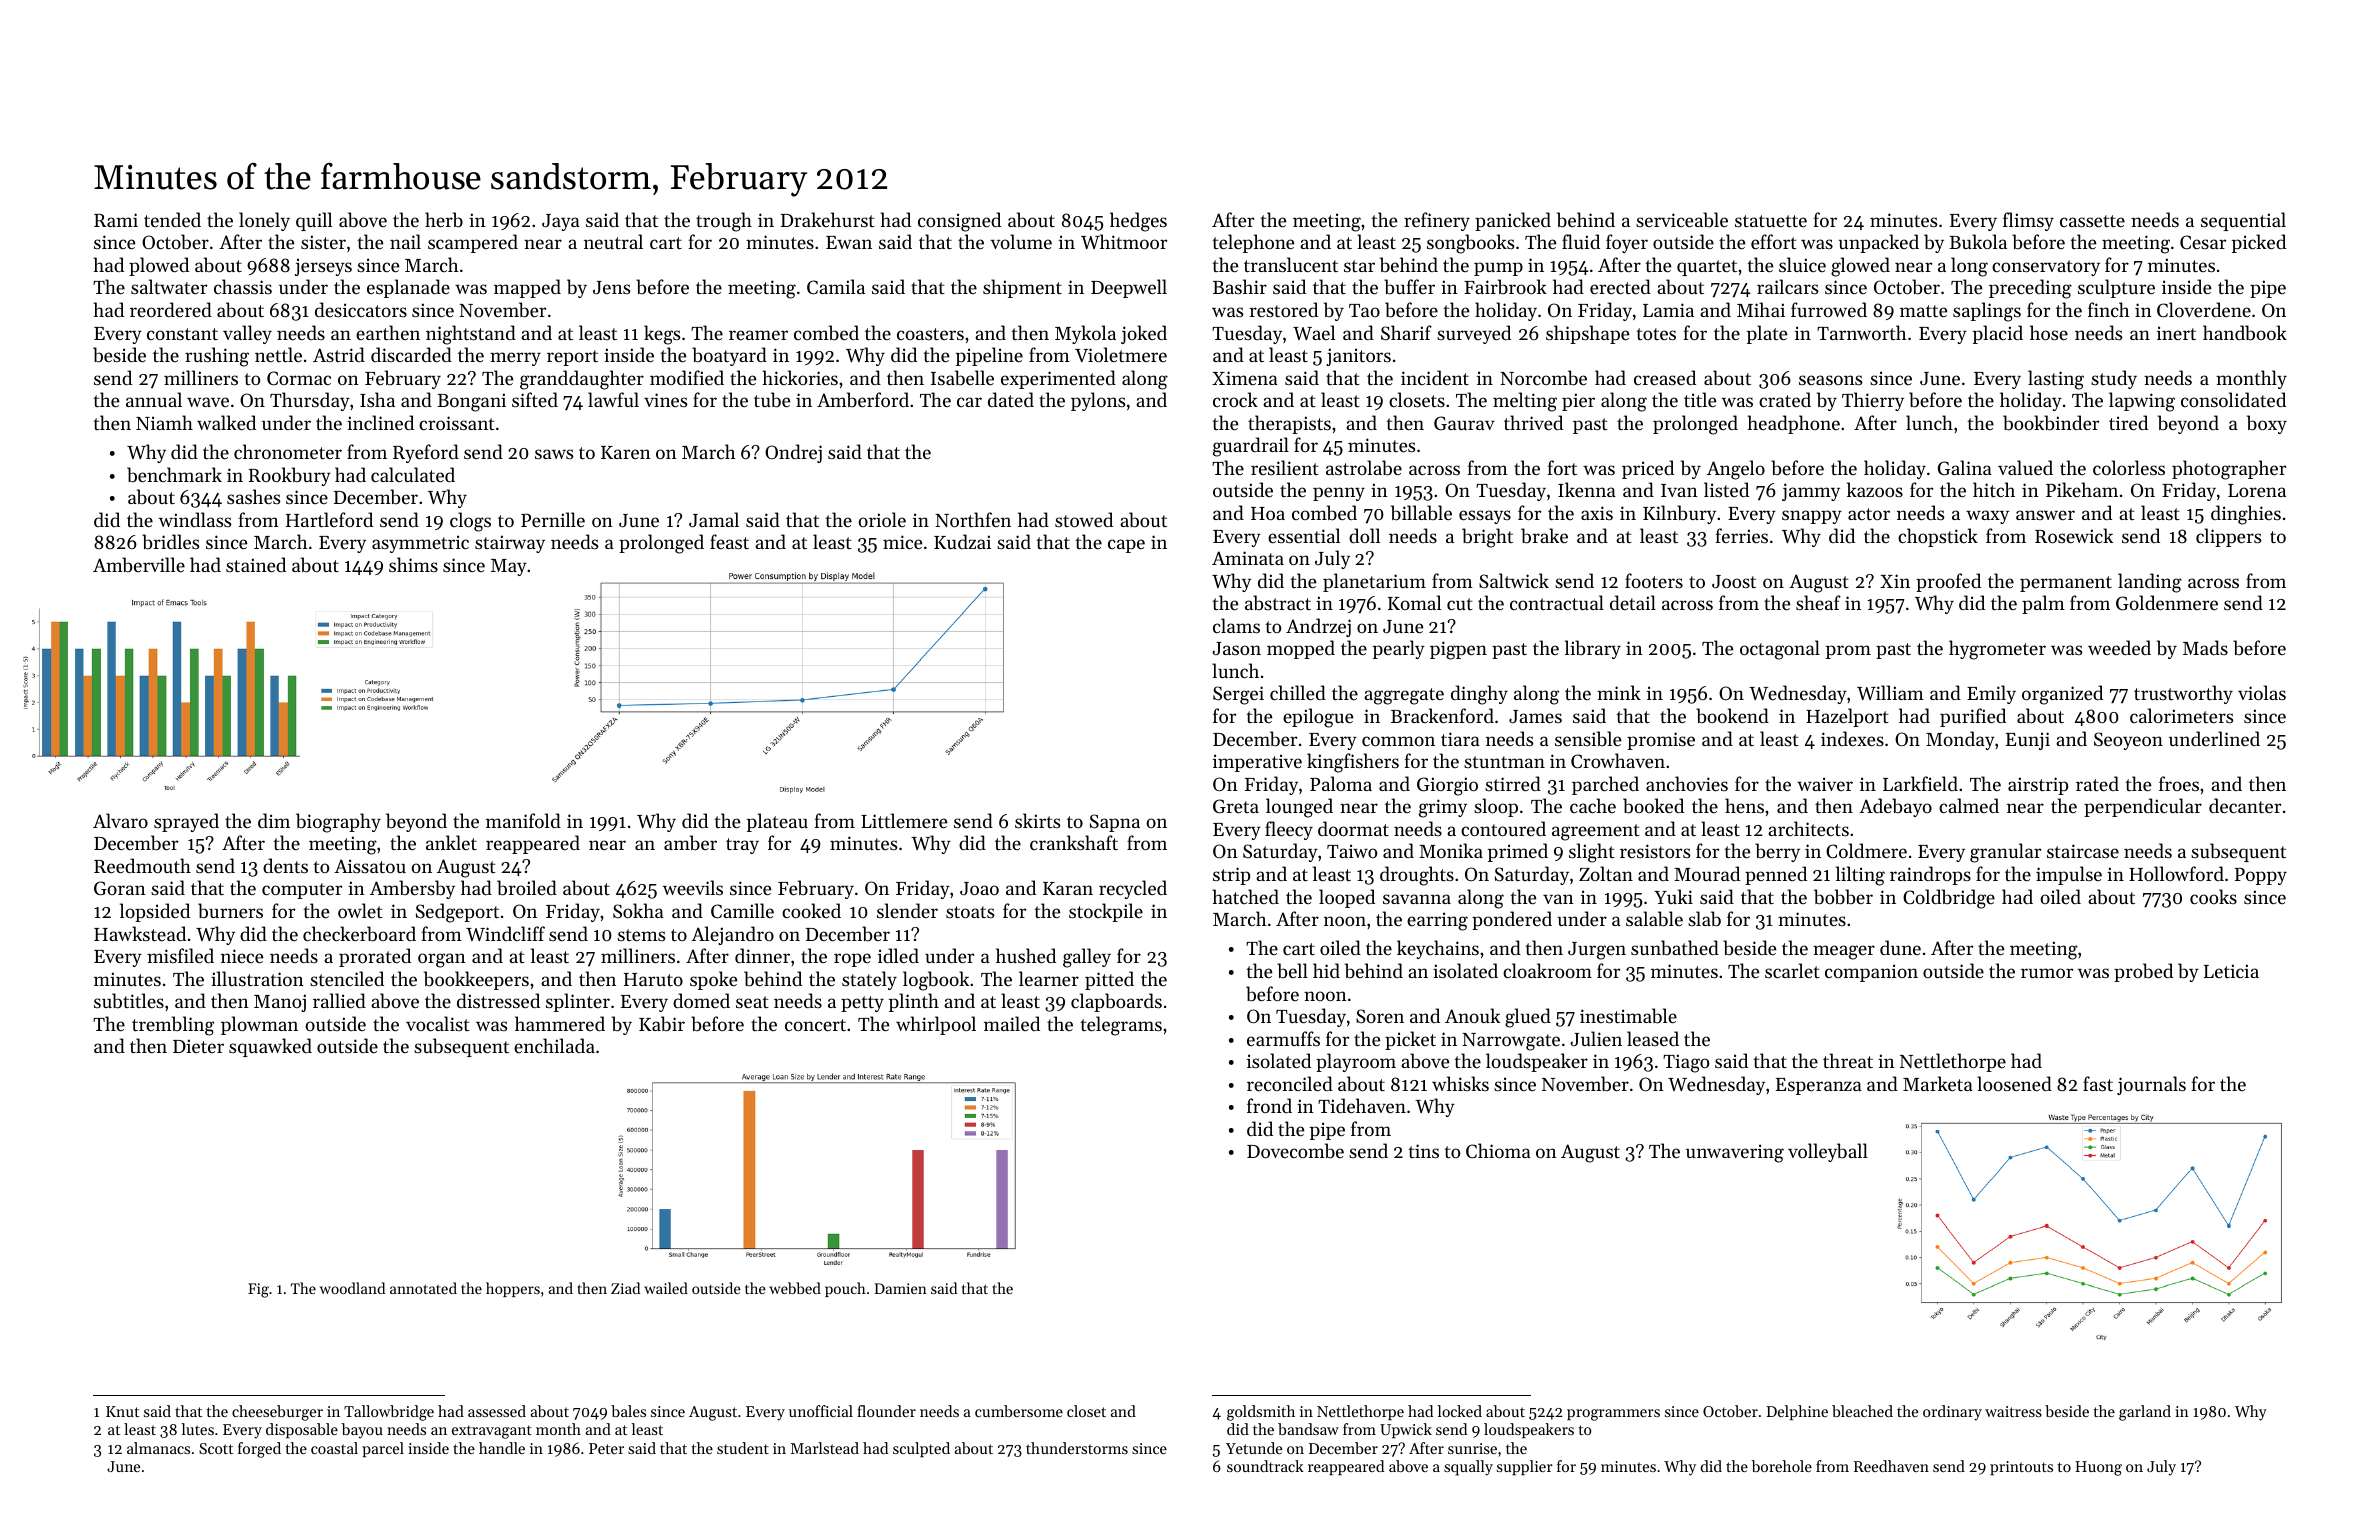  I want to click on Mads, so click(2205, 647).
